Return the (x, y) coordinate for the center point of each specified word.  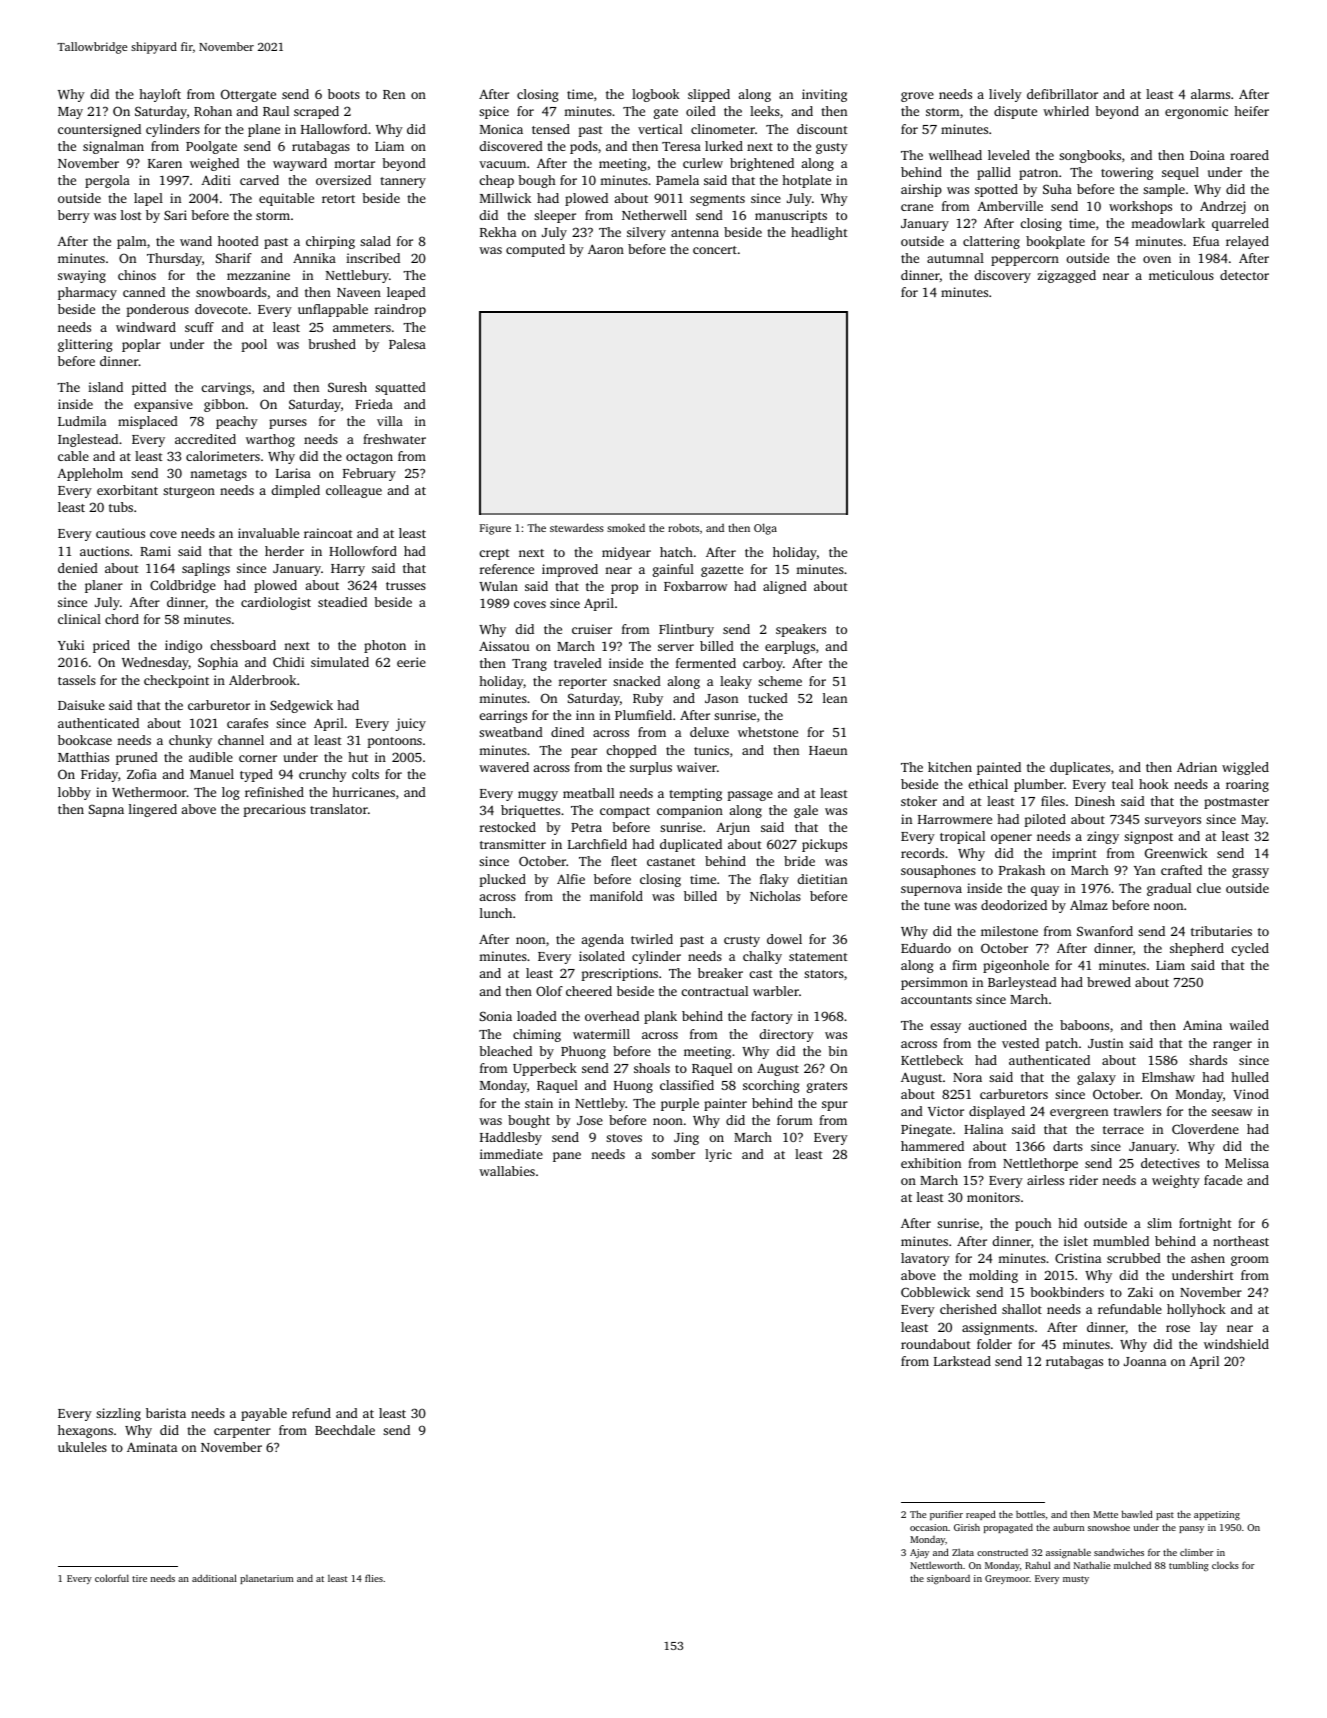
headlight (819, 233)
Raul (276, 111)
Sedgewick (301, 706)
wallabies (507, 1171)
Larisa (293, 473)
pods (584, 147)
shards (1208, 1060)
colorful (112, 1578)
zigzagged (1066, 276)
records (922, 853)
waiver (697, 767)
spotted (996, 190)
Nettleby (600, 1104)
